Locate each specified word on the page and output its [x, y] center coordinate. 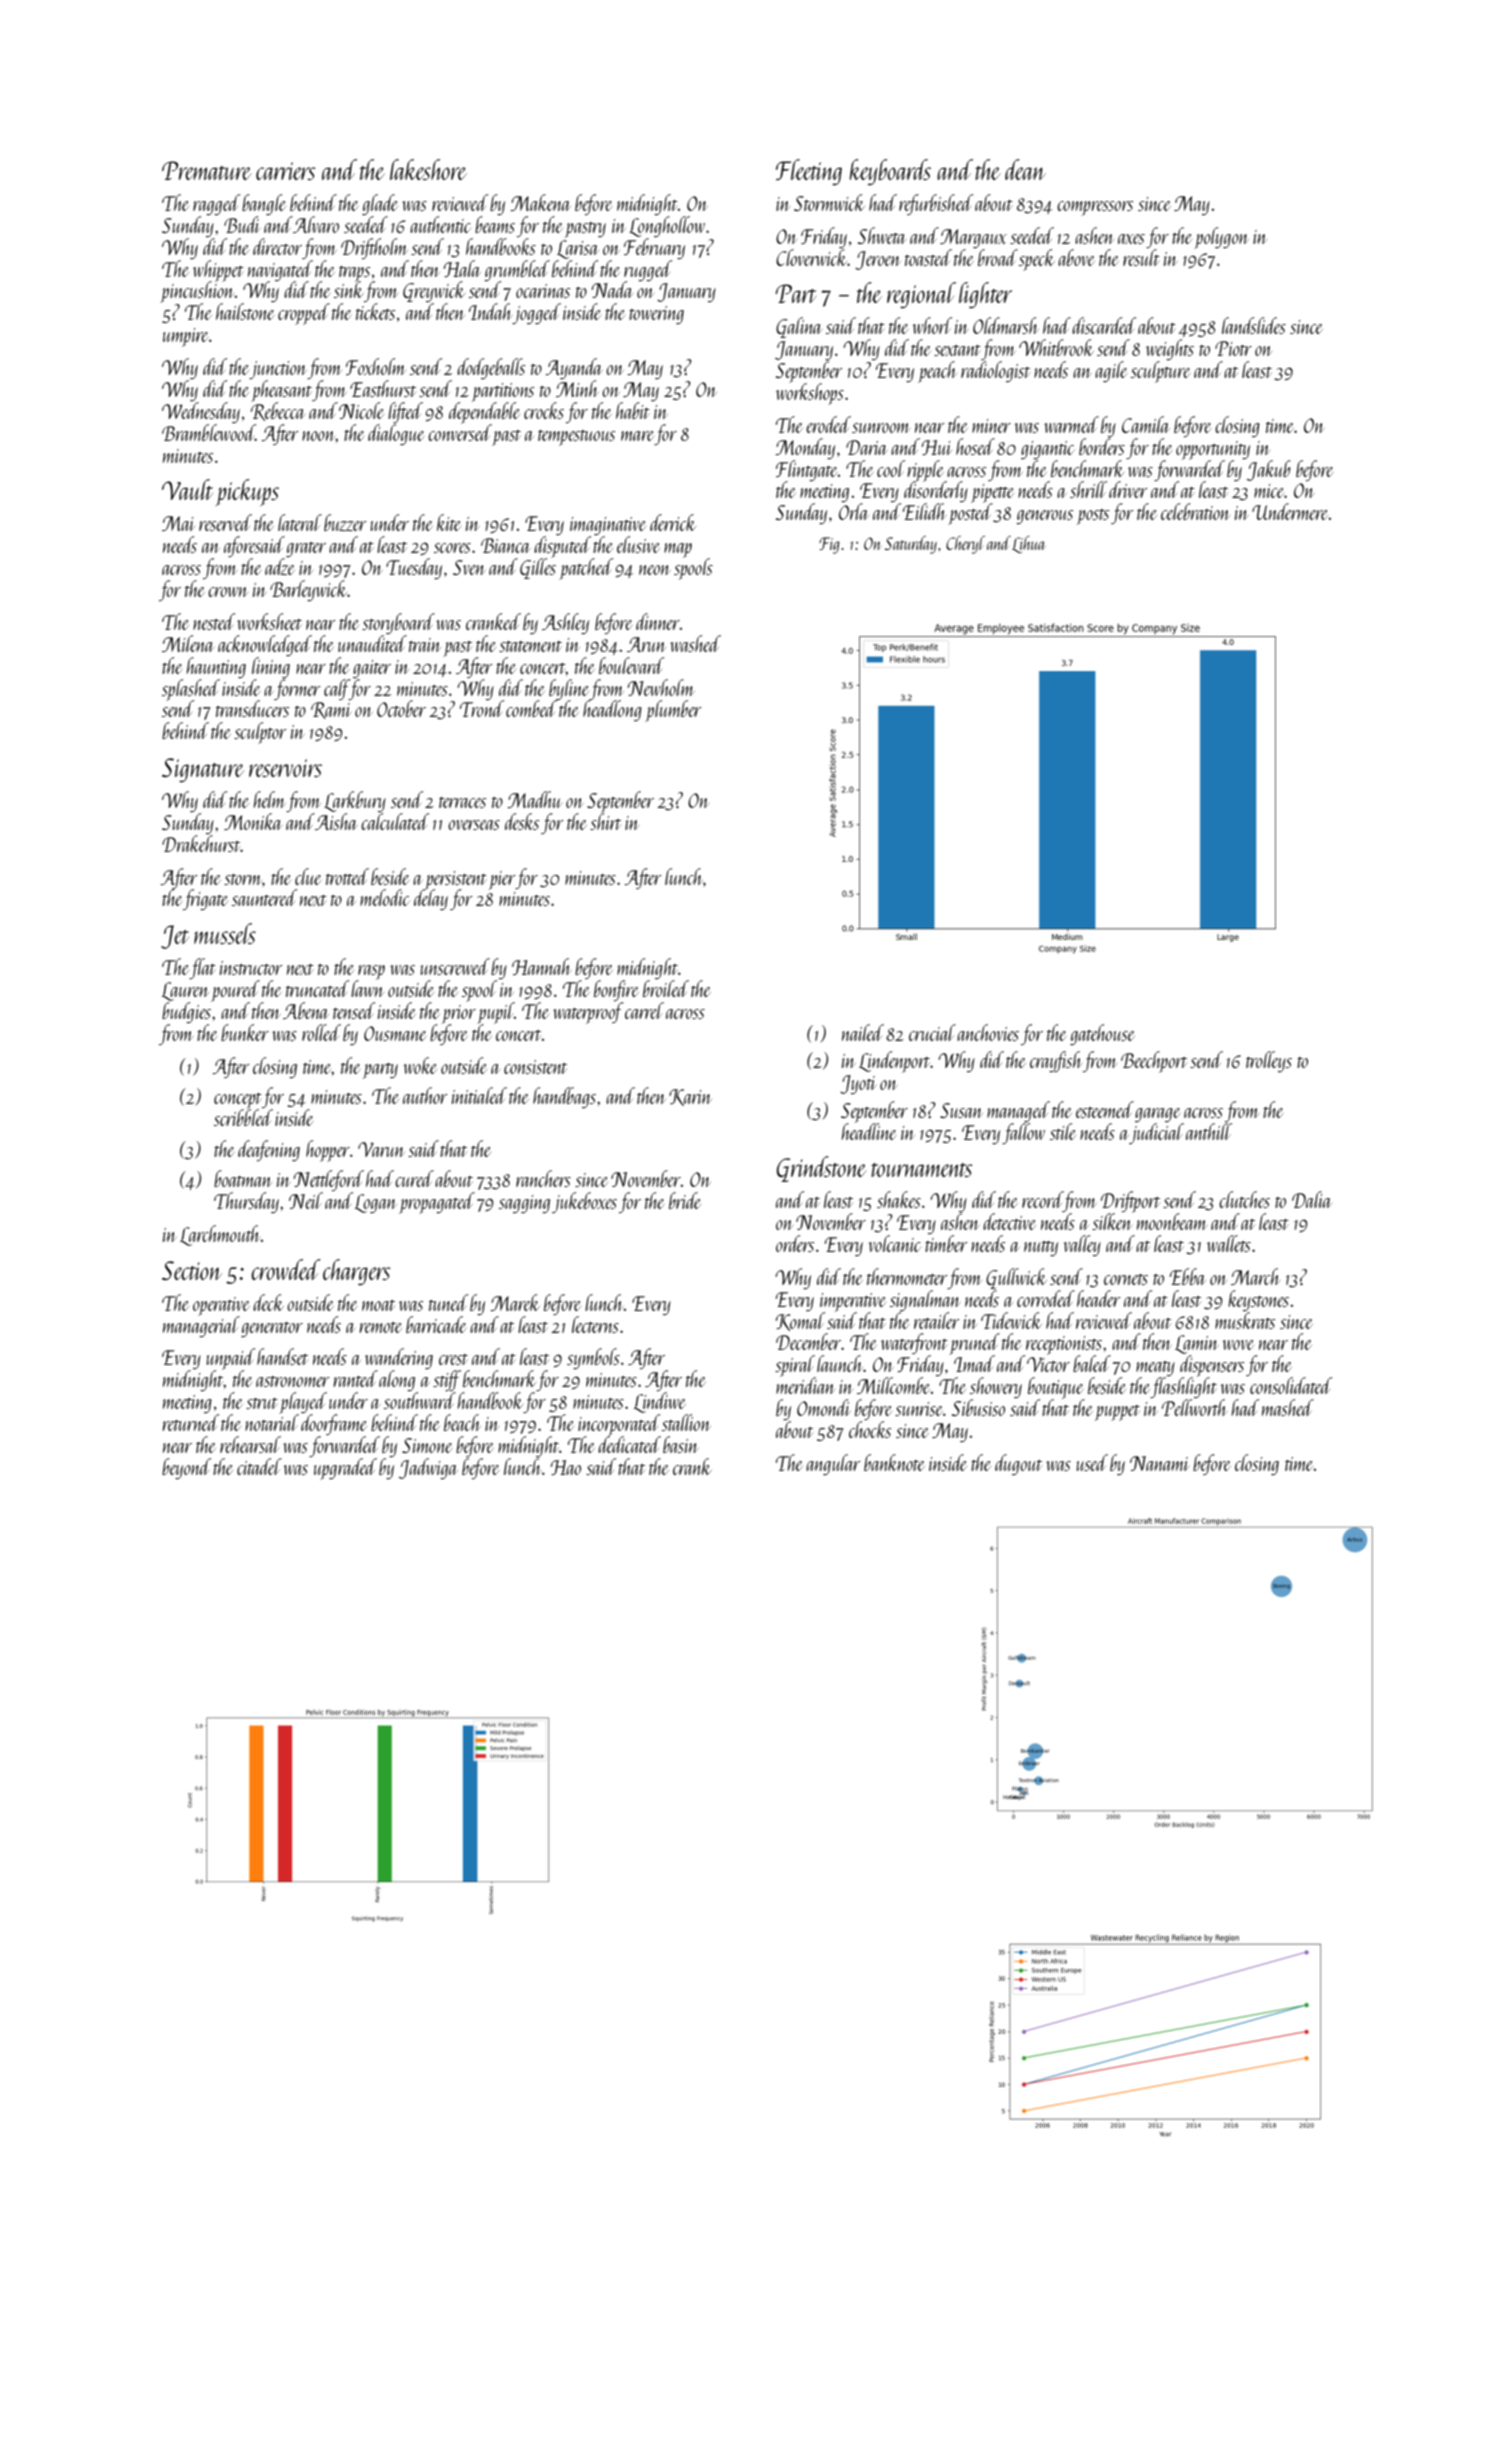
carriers [285, 171]
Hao [566, 1467]
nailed [863, 1032]
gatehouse [1102, 1034]
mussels [225, 933]
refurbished [936, 204]
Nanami [1159, 1463]
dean [1025, 169]
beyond [186, 1468]
